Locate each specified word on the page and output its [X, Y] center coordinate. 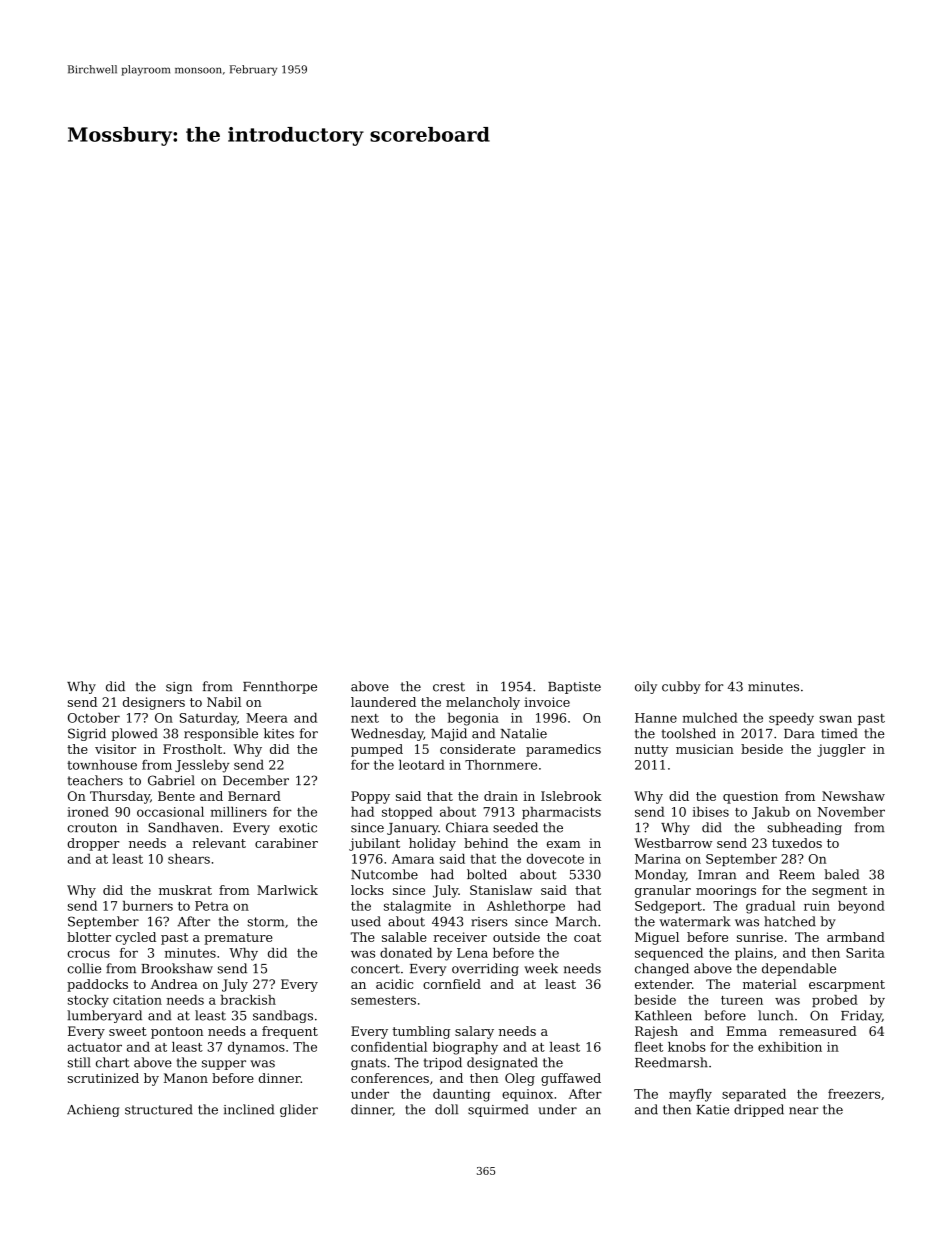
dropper [93, 844]
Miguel [657, 938]
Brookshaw [177, 968]
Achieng [93, 1110]
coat [587, 937]
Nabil [224, 702]
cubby [681, 687]
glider [299, 1110]
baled [841, 874]
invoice [547, 702]
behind [486, 843]
